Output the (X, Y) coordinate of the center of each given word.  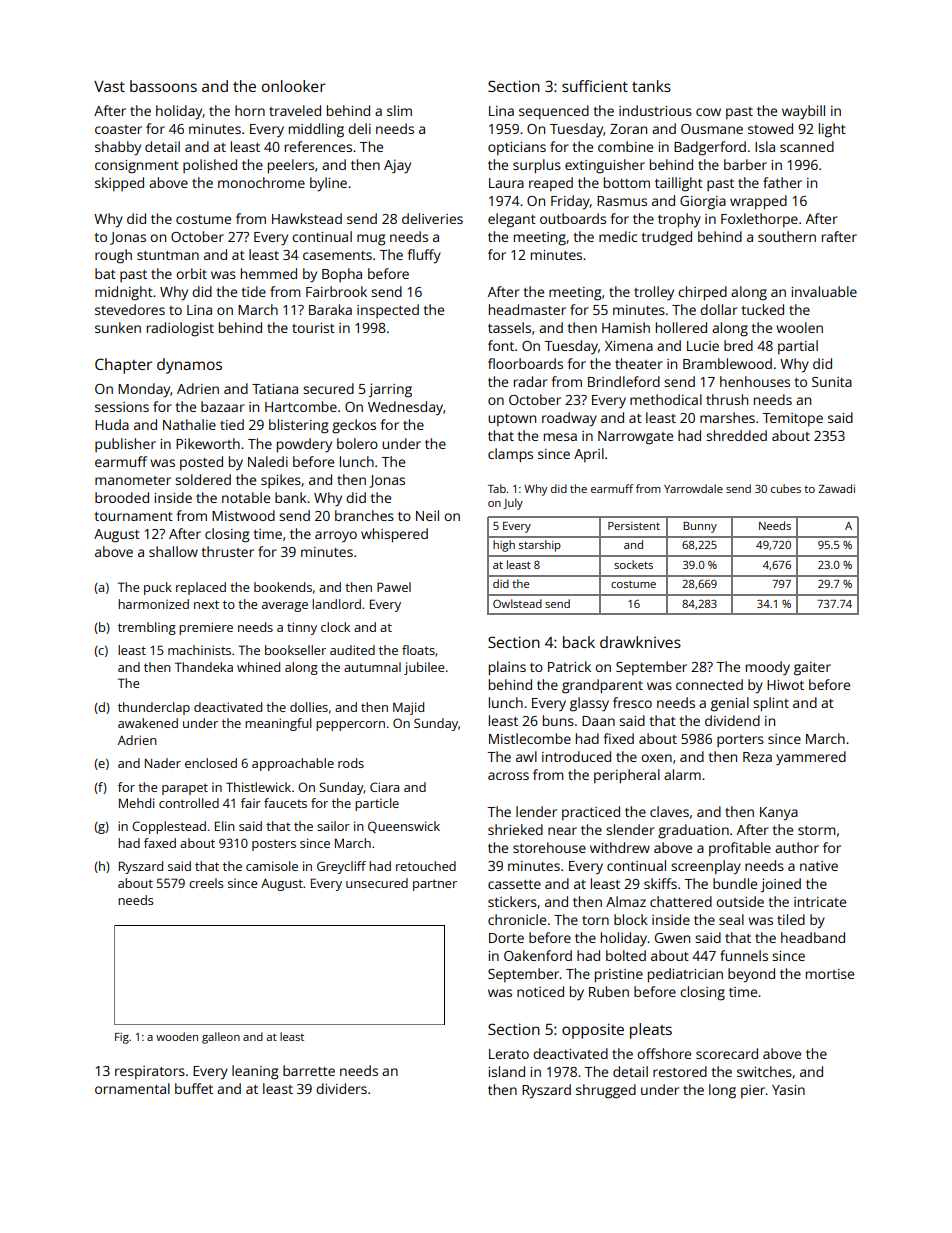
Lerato (509, 1054)
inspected (388, 311)
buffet (194, 1088)
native (819, 866)
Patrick (569, 666)
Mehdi (136, 803)
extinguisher (605, 166)
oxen (656, 758)
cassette (514, 884)
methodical (666, 399)
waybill (803, 112)
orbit (191, 273)
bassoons (163, 86)
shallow (173, 551)
